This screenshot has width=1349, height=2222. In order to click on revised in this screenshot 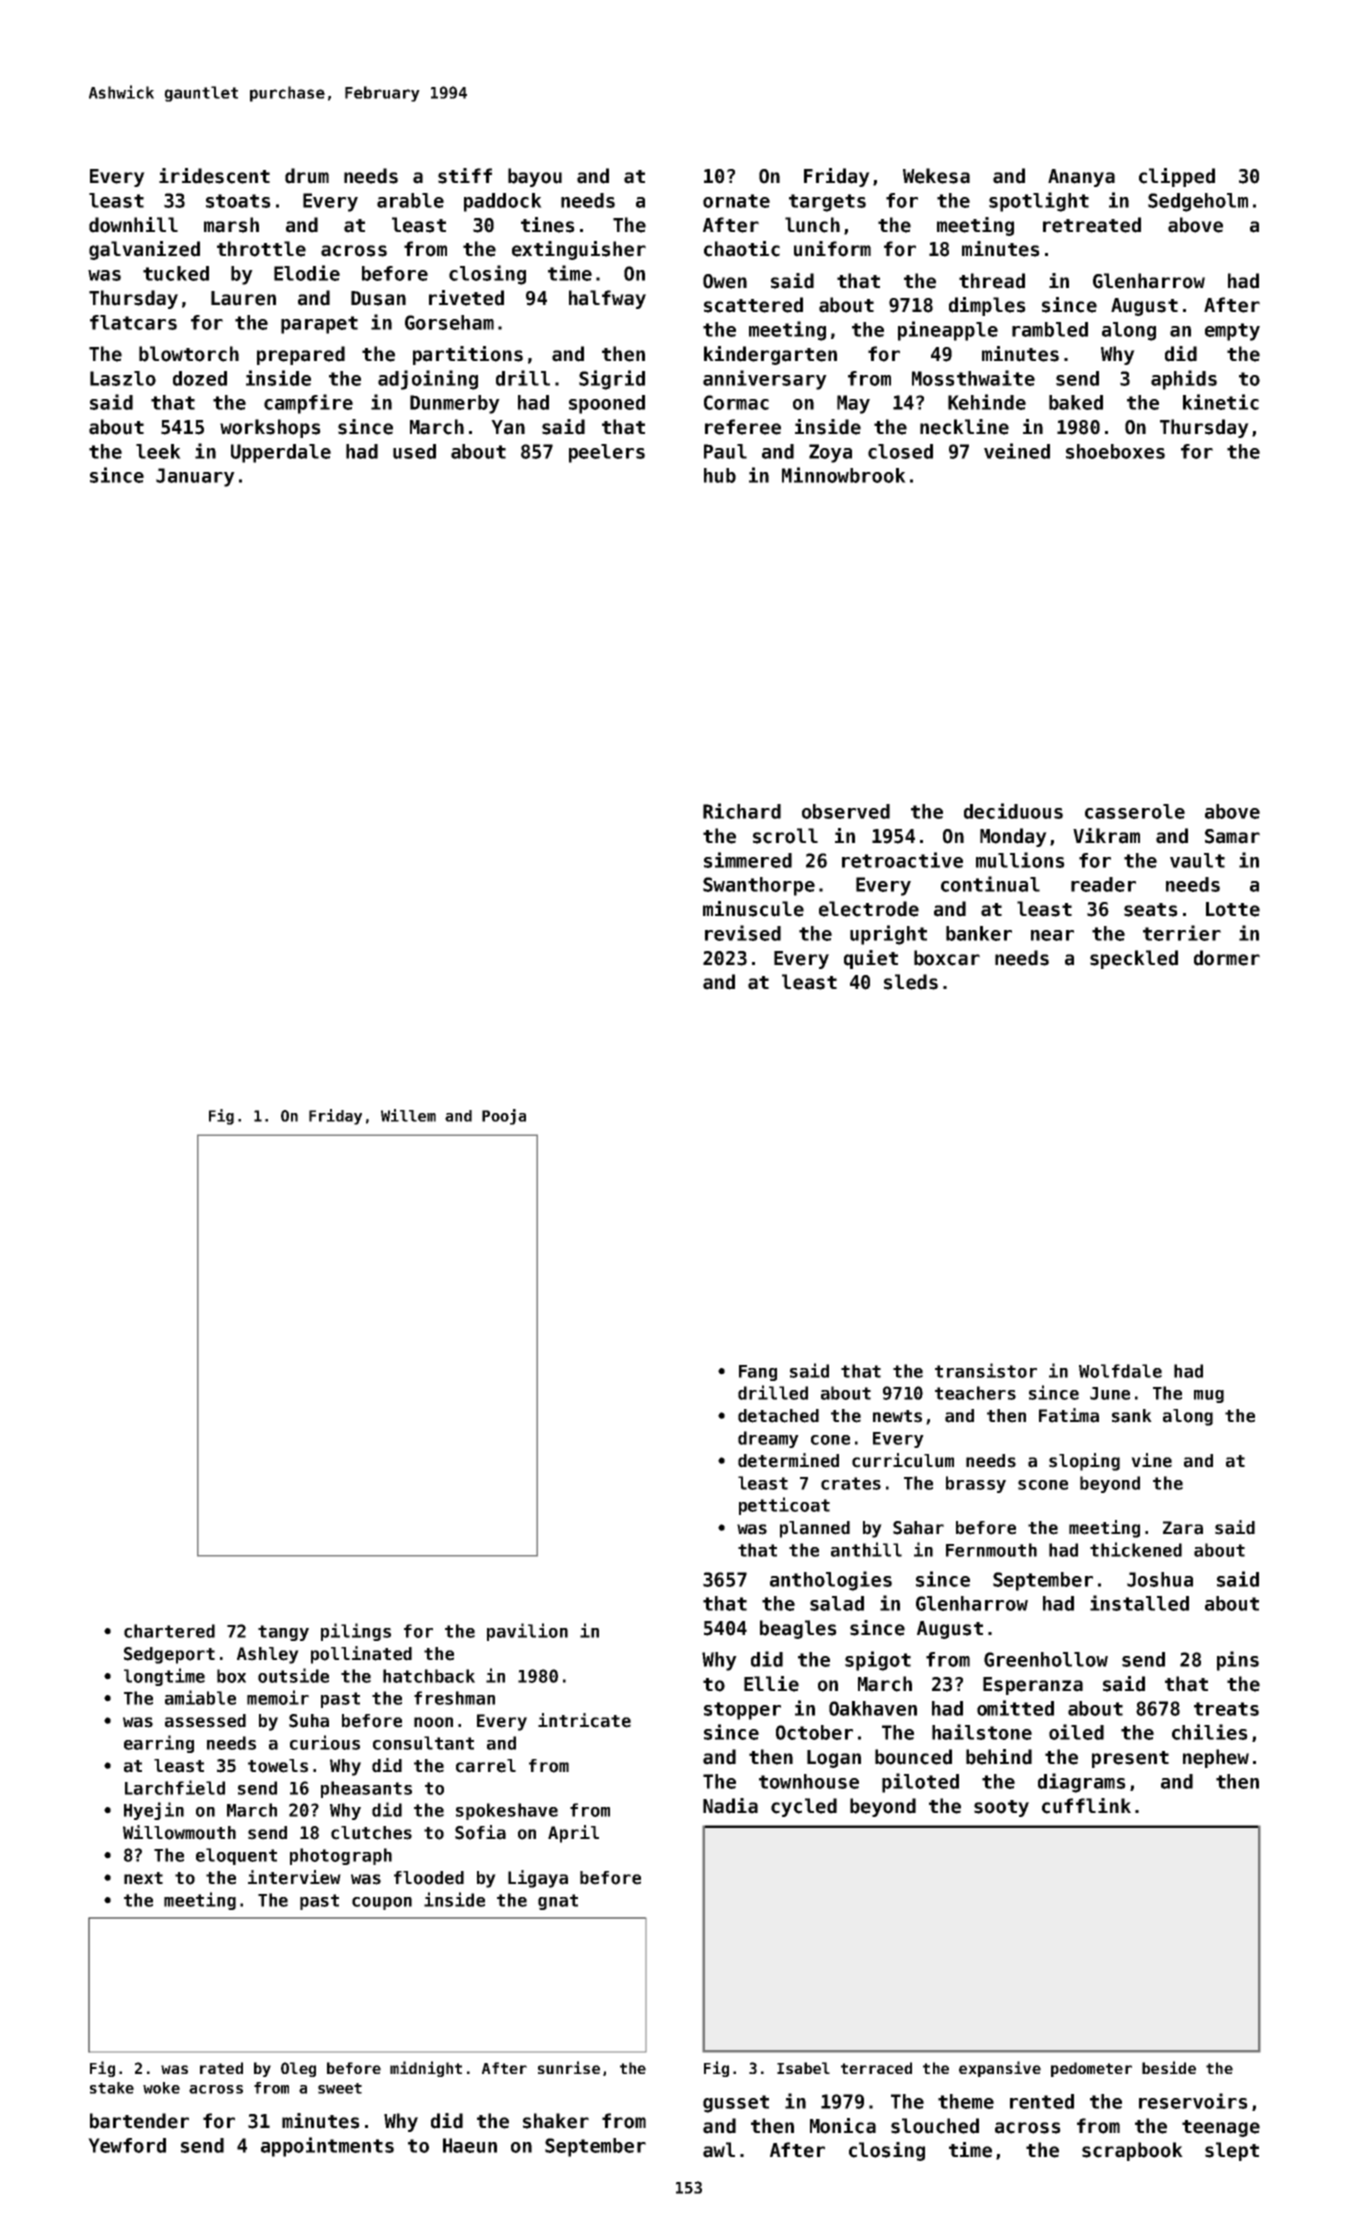, I will do `click(743, 933)`.
